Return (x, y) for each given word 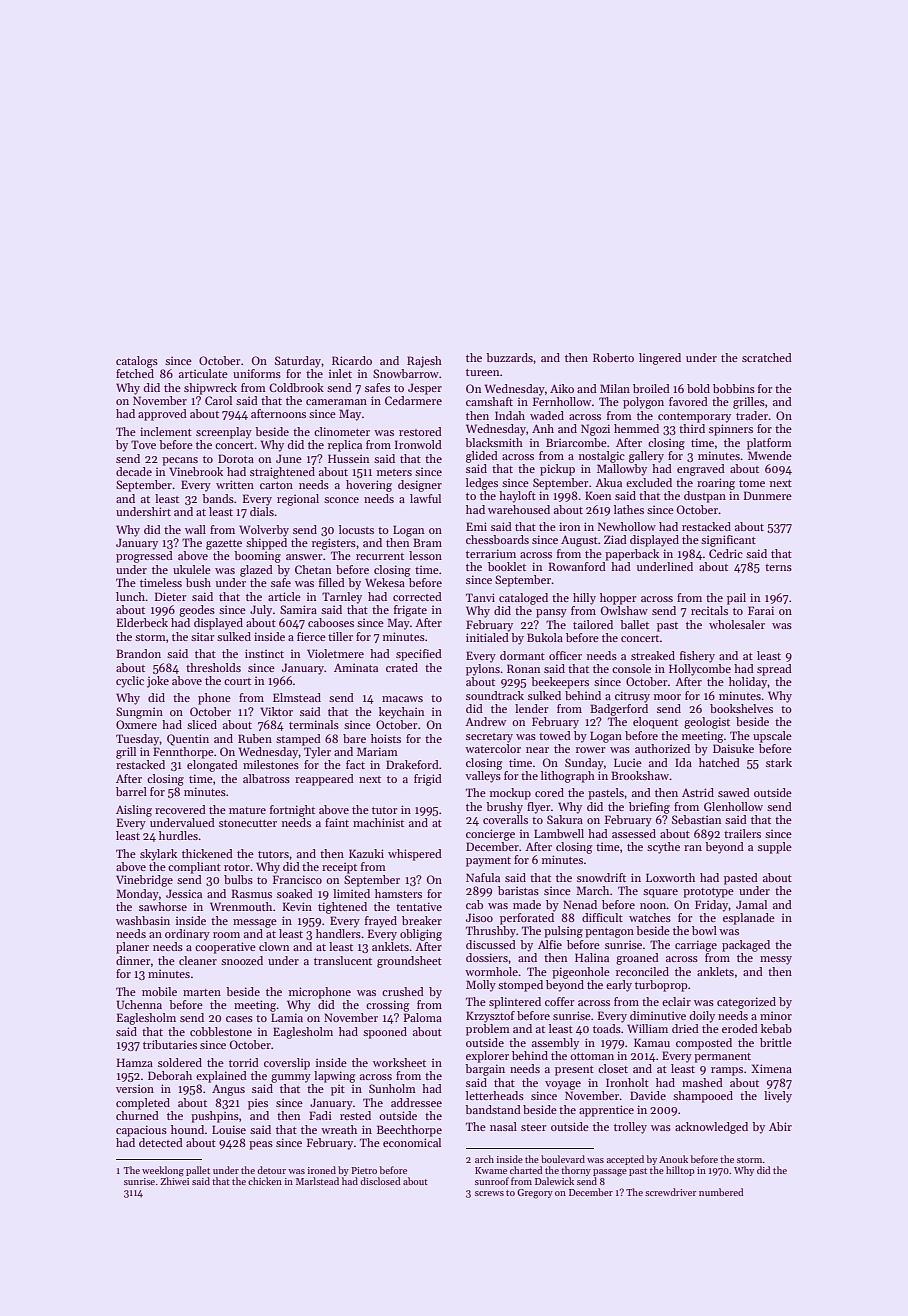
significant (728, 541)
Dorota (236, 458)
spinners (731, 430)
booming (257, 557)
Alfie (550, 944)
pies (258, 1104)
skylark (158, 855)
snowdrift (601, 877)
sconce (341, 500)
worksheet (399, 1062)
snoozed (242, 960)
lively (778, 1097)
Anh (543, 428)
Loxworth (670, 877)
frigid (428, 780)
